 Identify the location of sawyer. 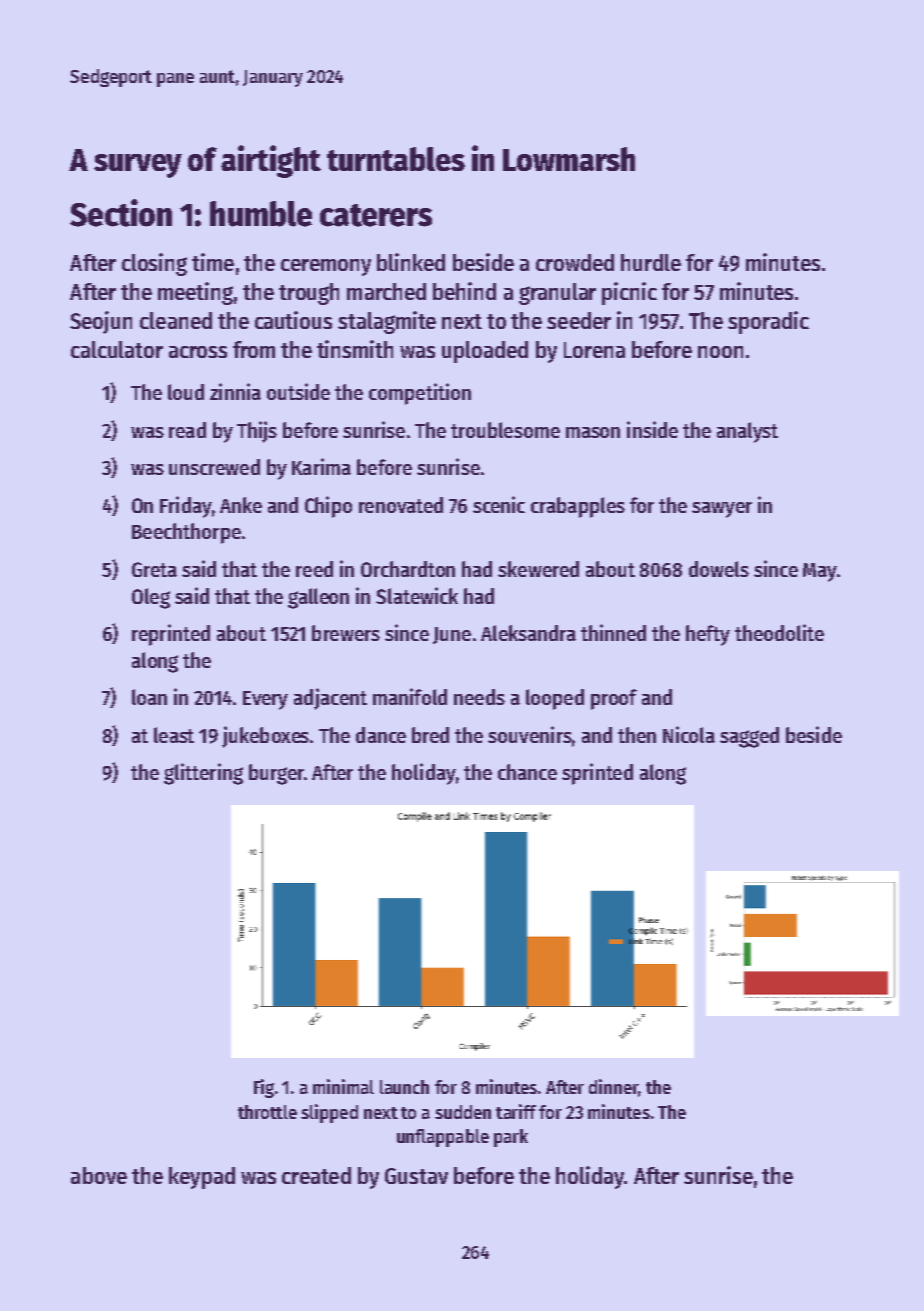
(722, 510).
